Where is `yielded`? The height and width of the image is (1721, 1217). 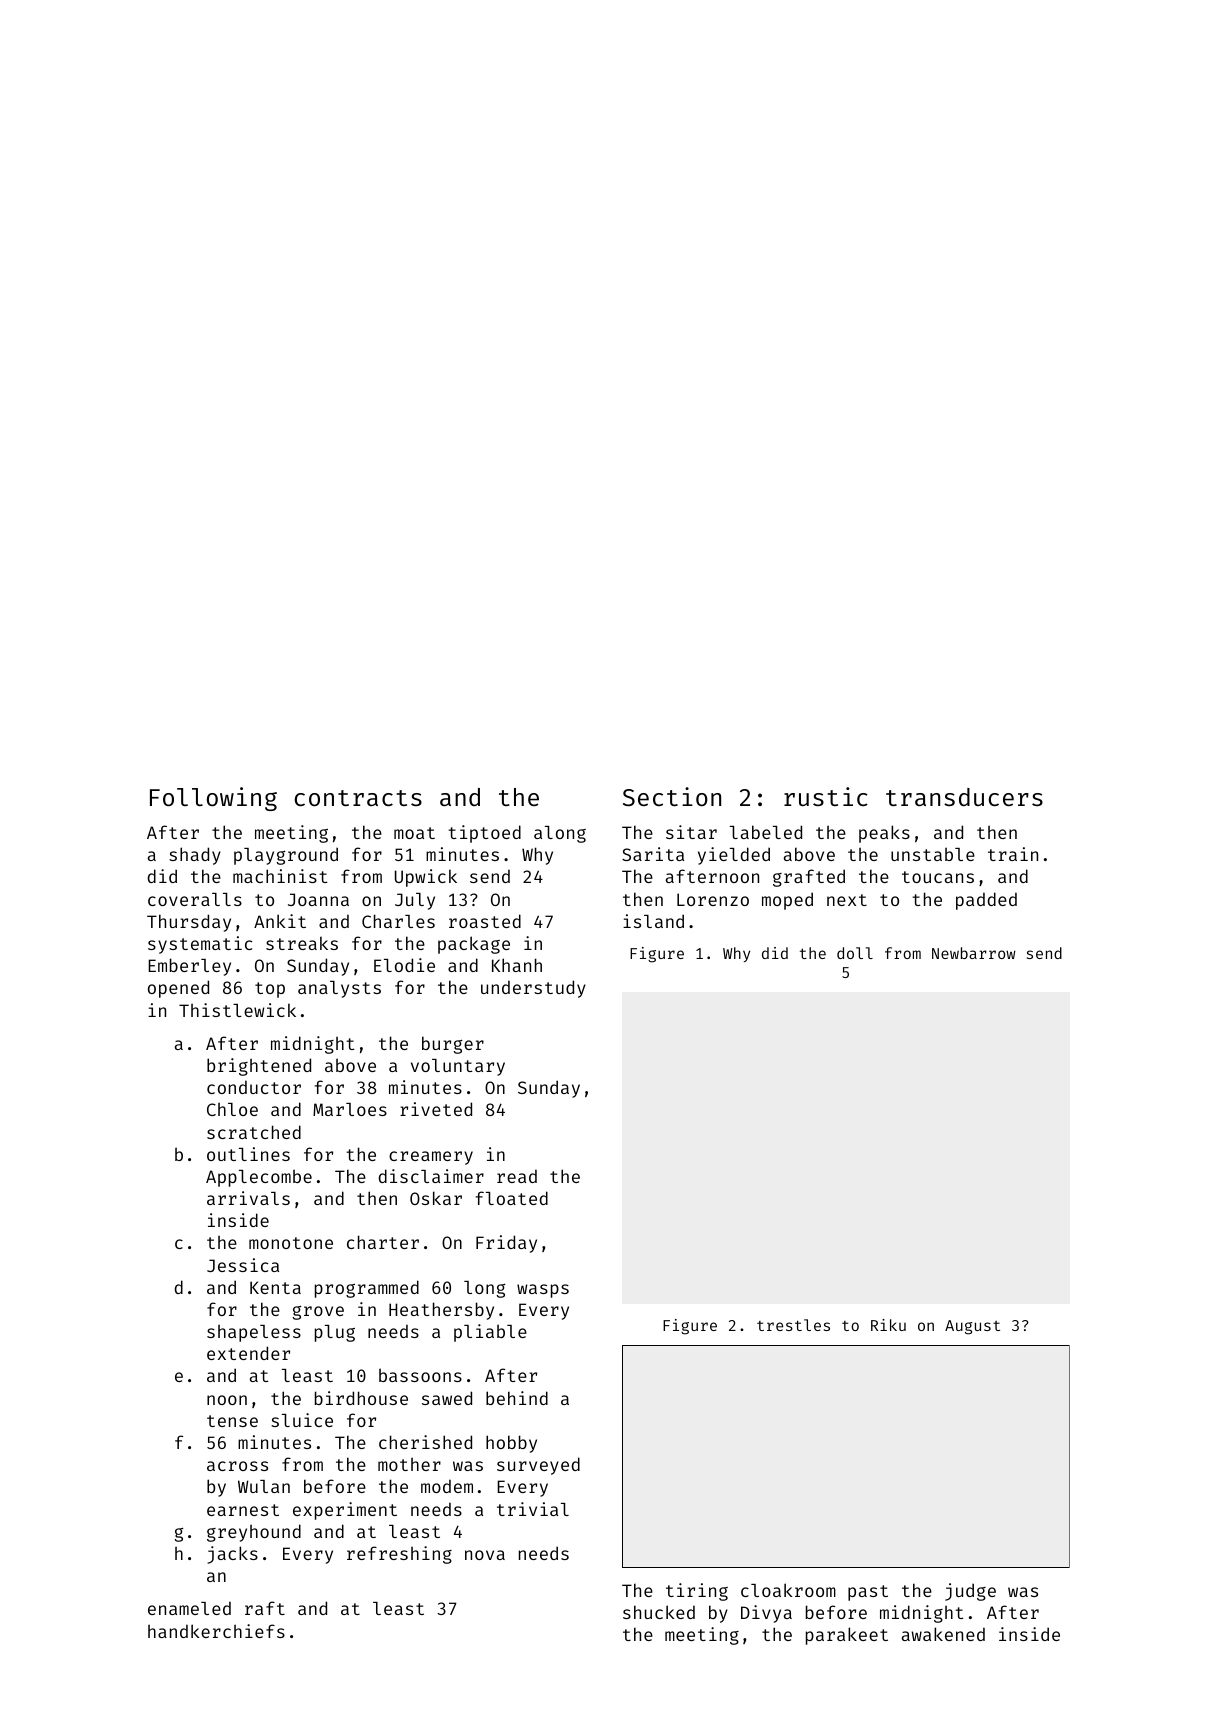
yielded is located at coordinates (734, 856).
